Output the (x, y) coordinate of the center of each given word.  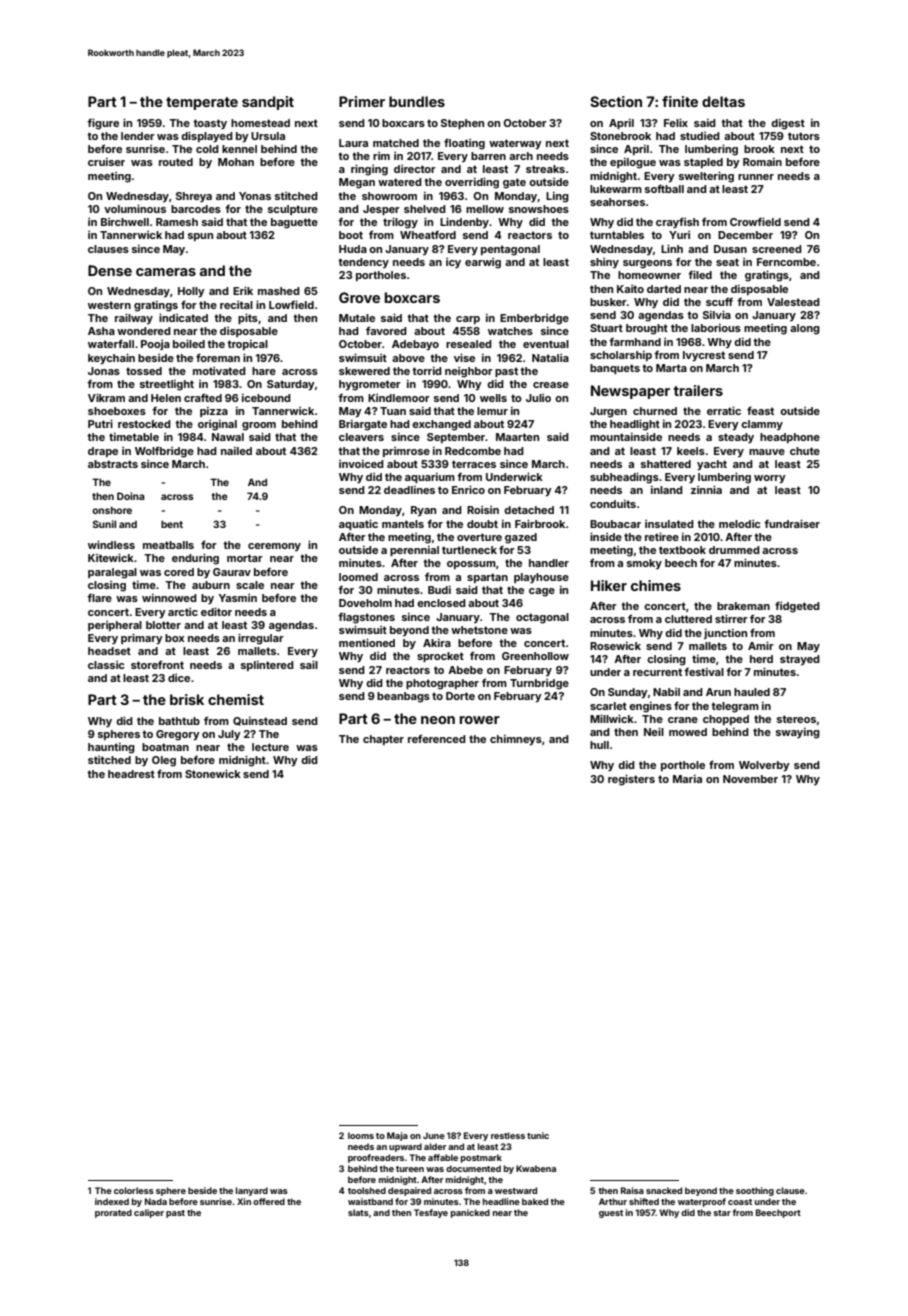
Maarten (517, 437)
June (434, 1135)
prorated (113, 1213)
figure (103, 124)
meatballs (168, 545)
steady (736, 438)
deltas (723, 101)
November (750, 779)
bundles (417, 101)
